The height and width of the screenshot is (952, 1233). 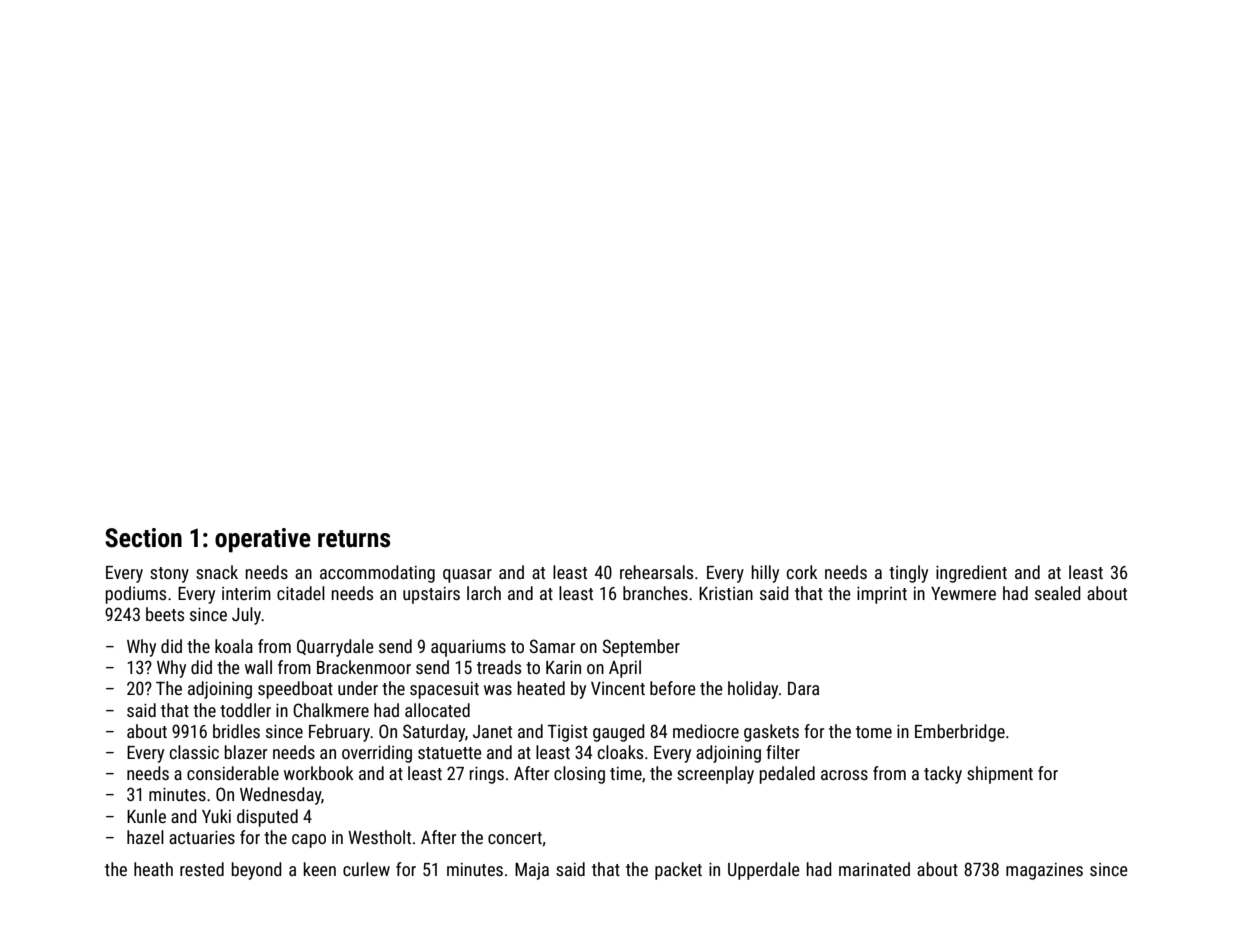 I want to click on pedaled, so click(x=787, y=775).
